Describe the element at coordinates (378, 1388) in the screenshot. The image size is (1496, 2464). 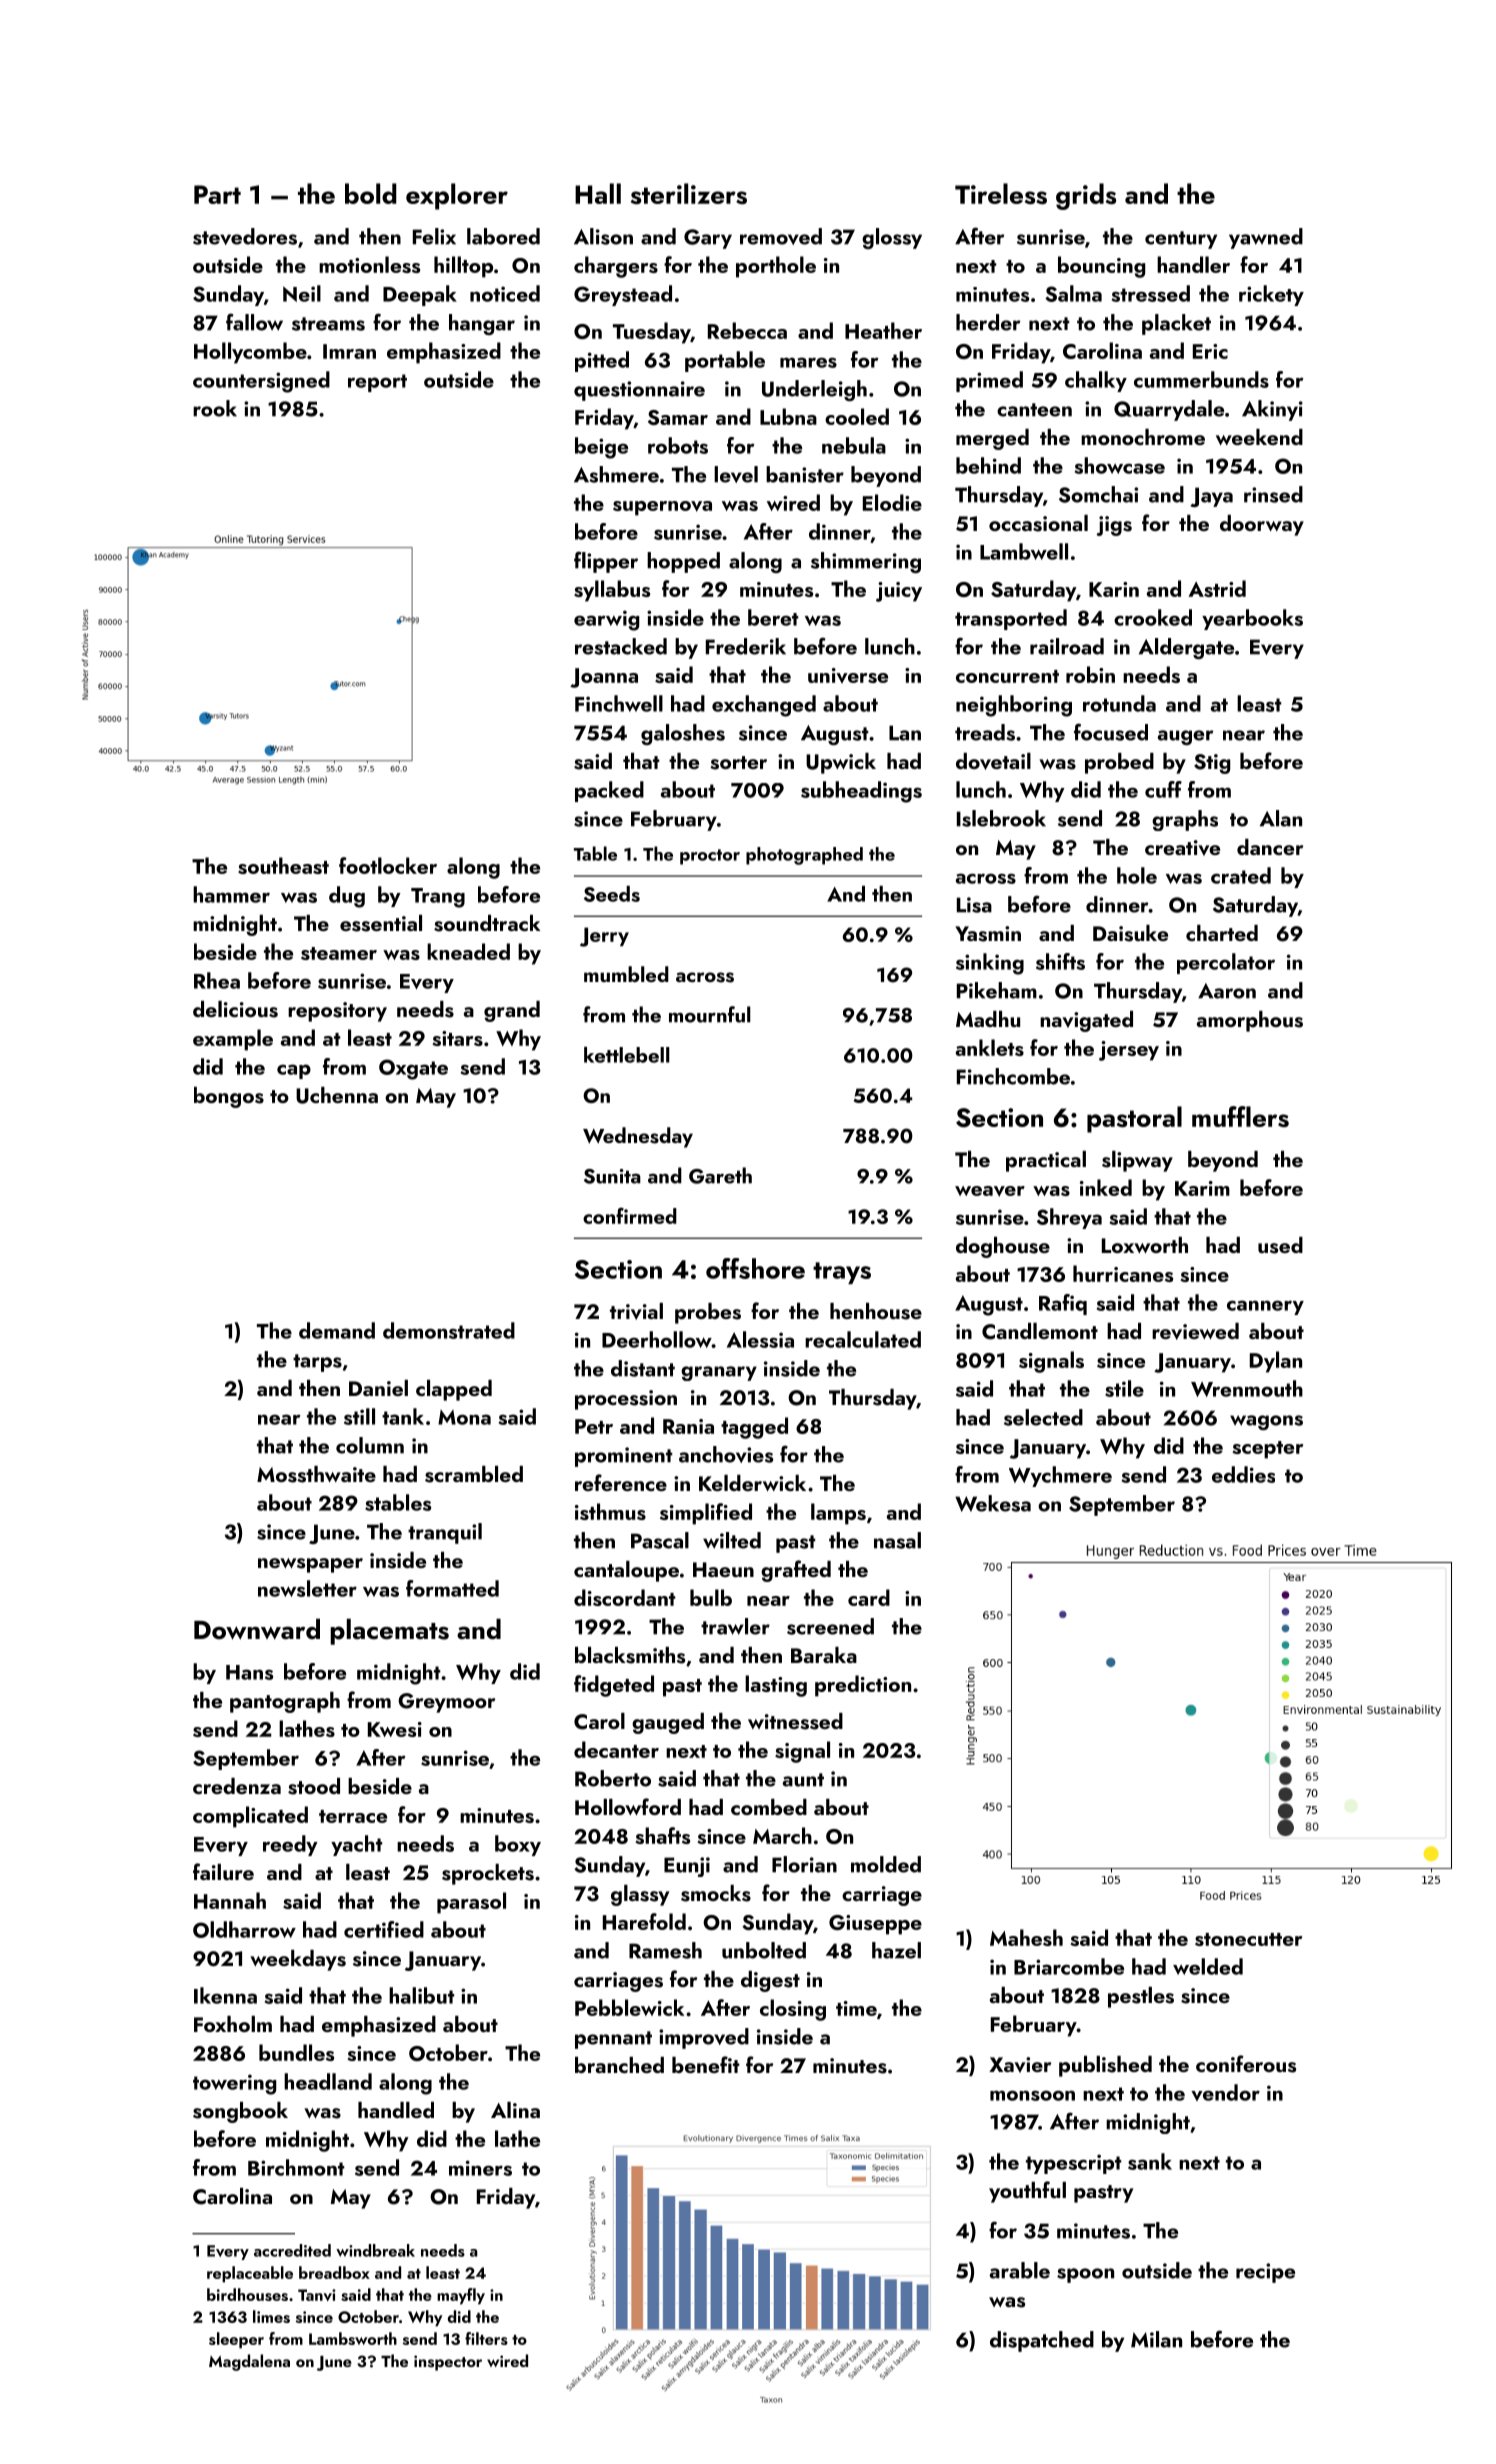
I see `Daniel` at that location.
